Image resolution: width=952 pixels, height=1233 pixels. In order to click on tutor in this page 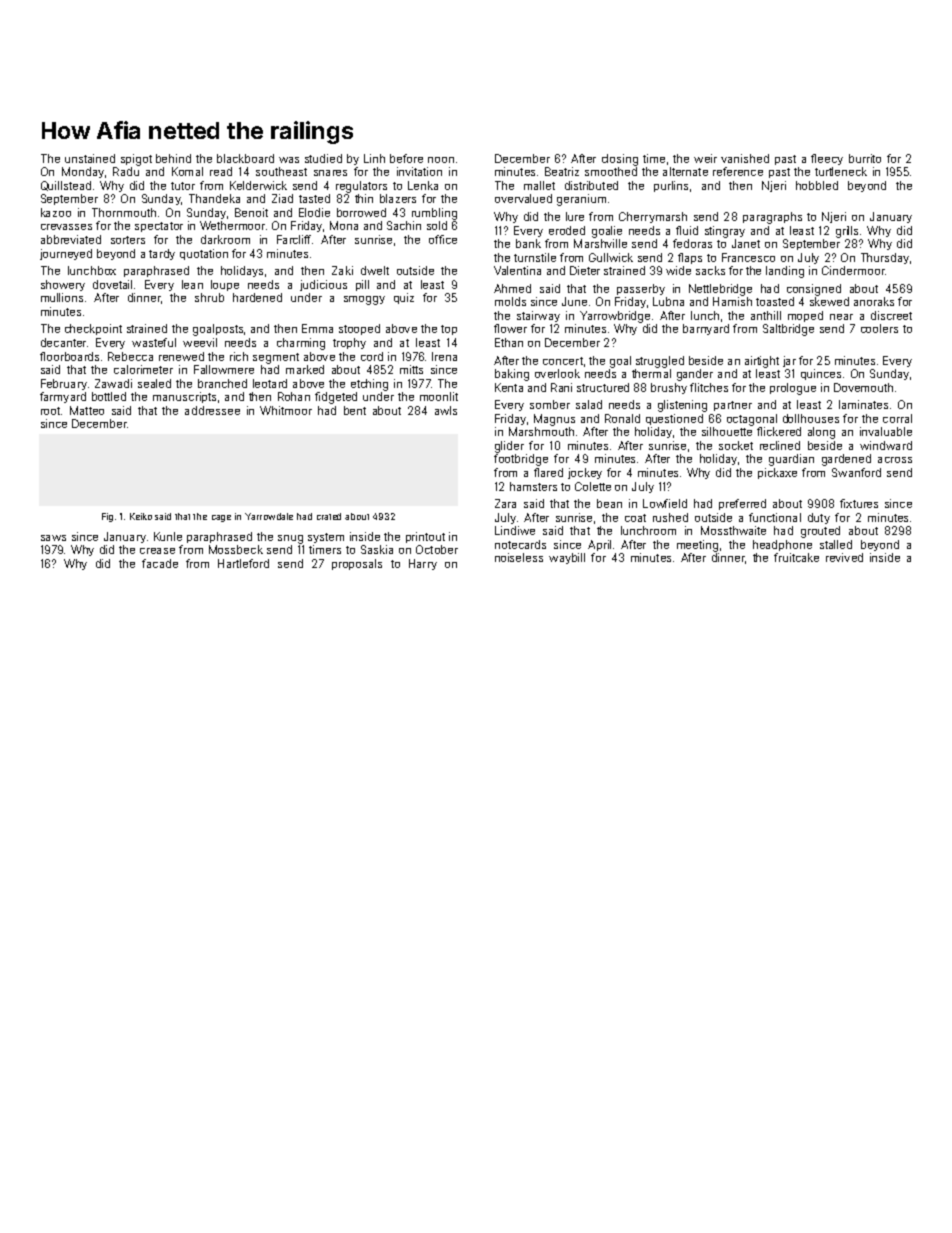, I will do `click(183, 186)`.
